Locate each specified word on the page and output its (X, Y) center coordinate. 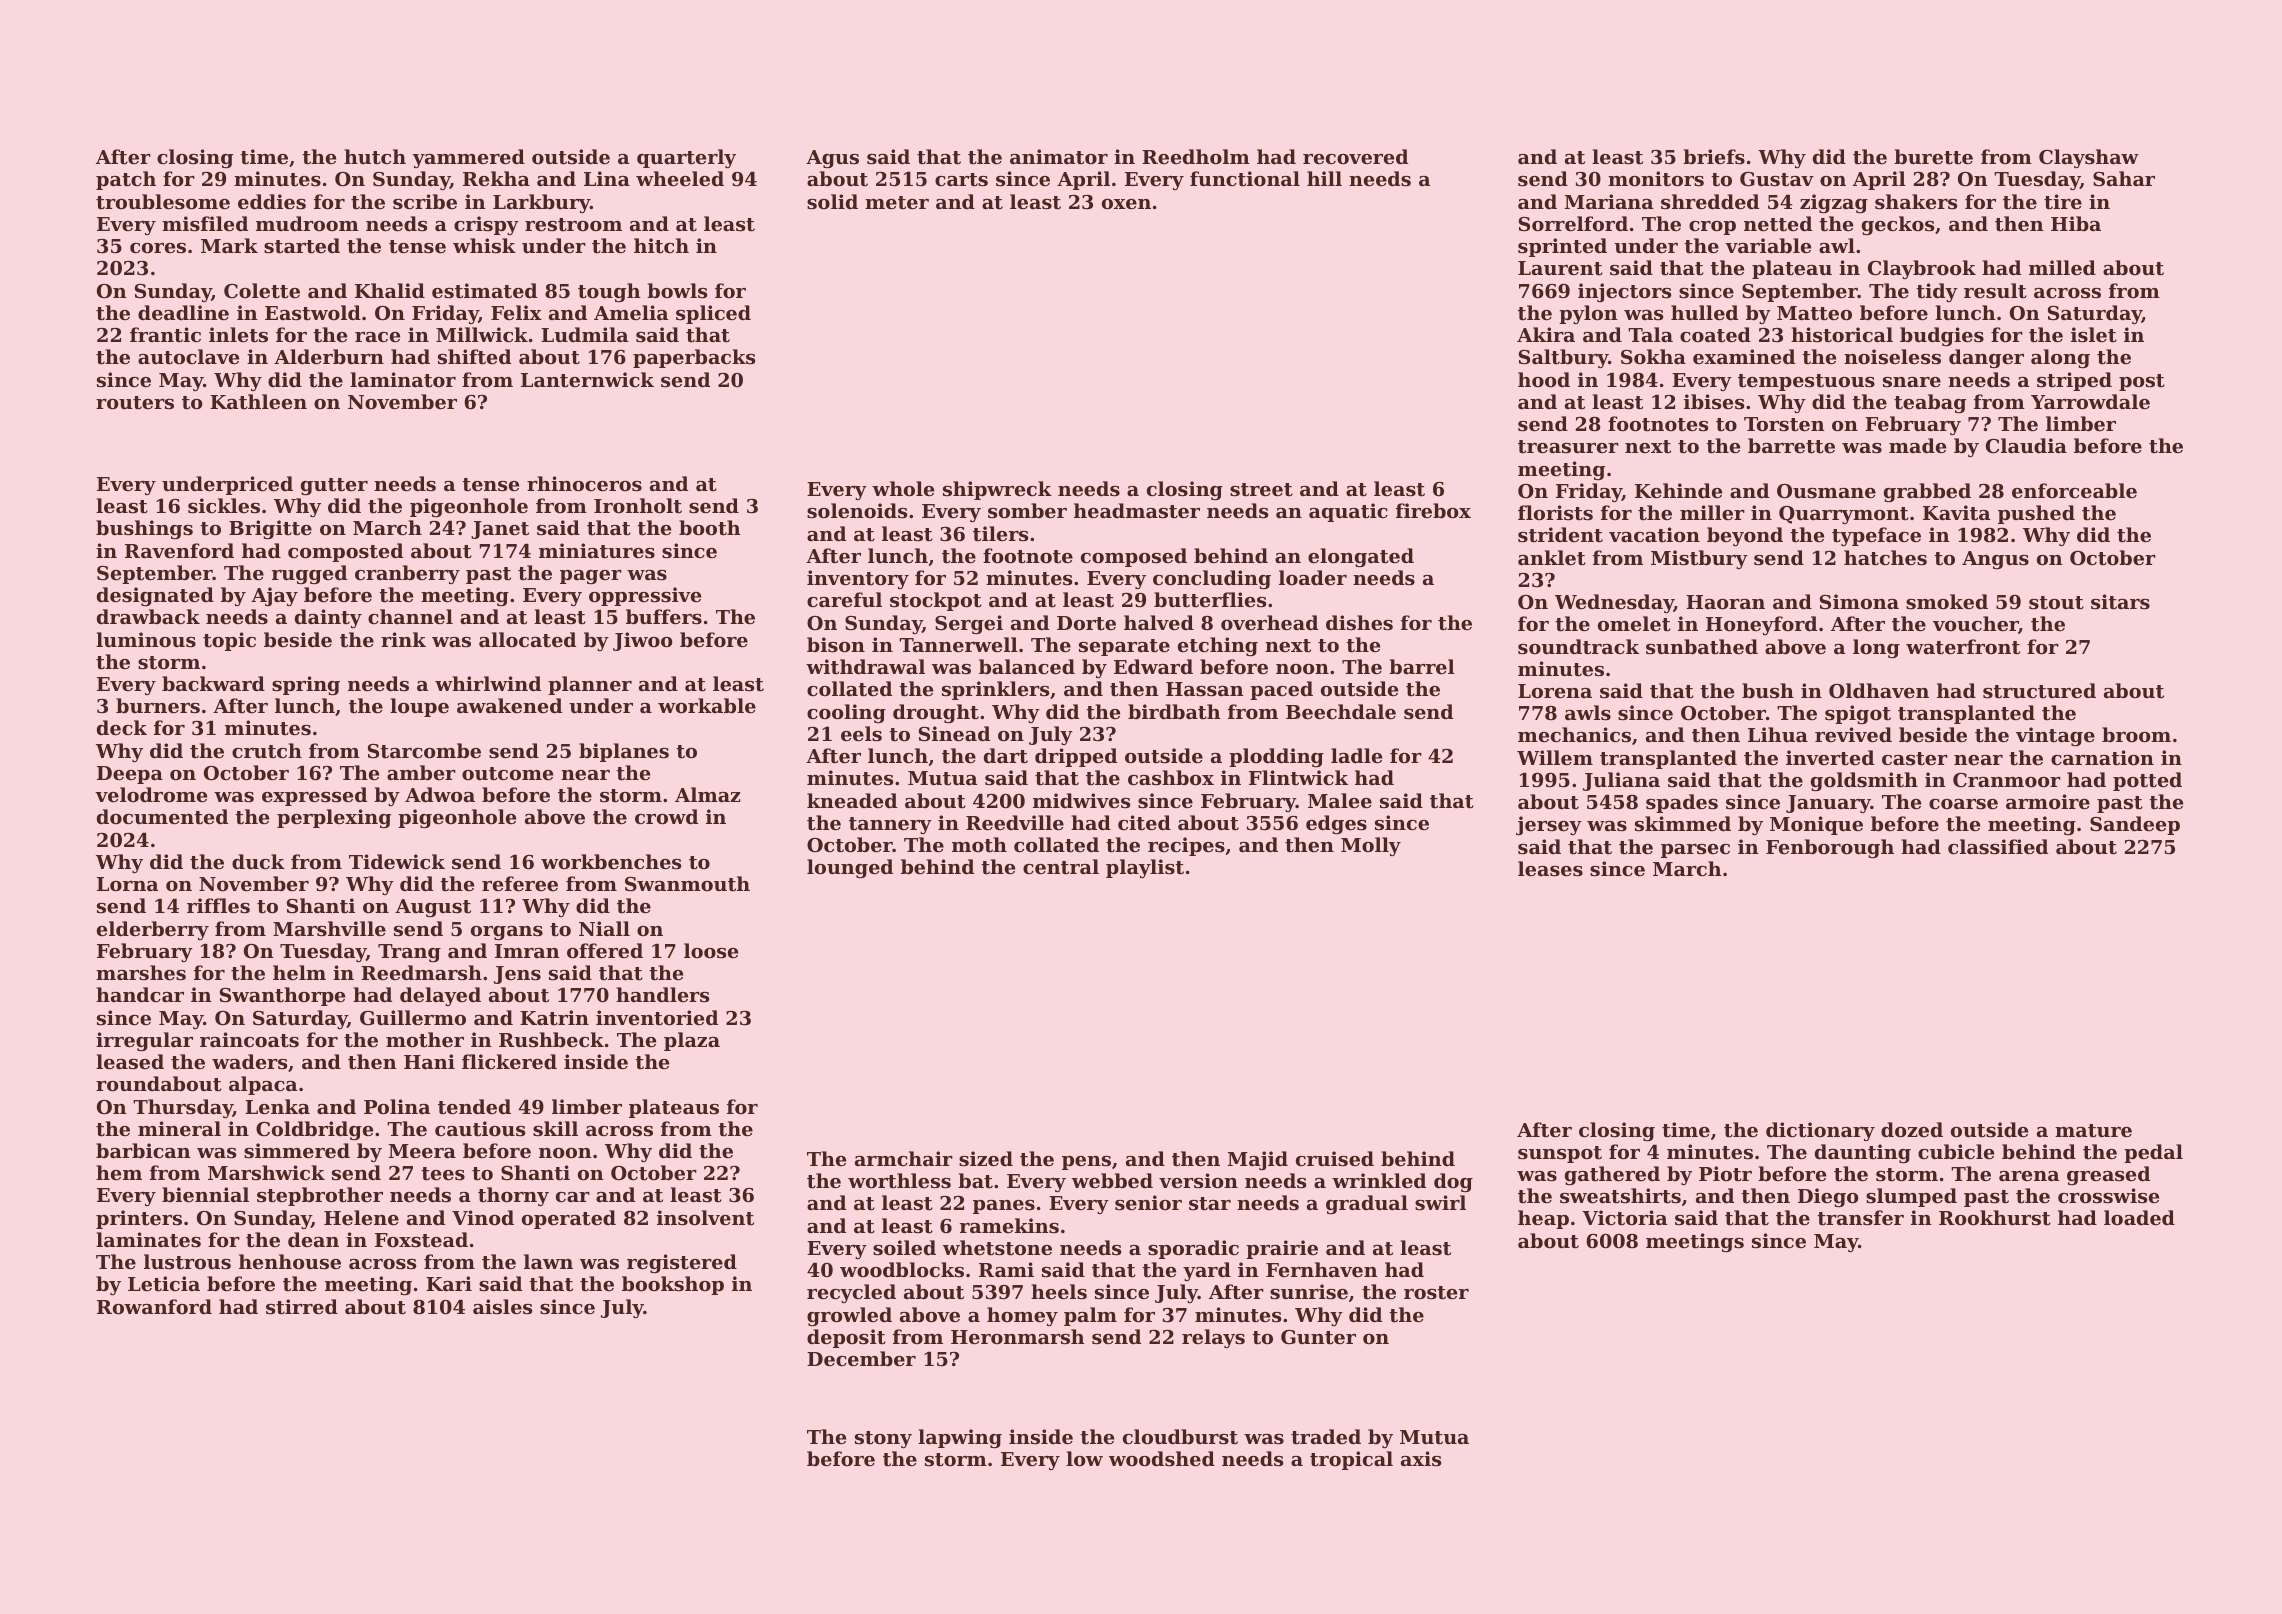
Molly (1371, 846)
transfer (1860, 1218)
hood (1544, 380)
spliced (713, 314)
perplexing (334, 818)
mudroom (307, 224)
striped (2074, 381)
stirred (302, 1307)
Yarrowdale (2090, 402)
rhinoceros (584, 484)
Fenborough (1830, 848)
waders (249, 1062)
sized (986, 1159)
